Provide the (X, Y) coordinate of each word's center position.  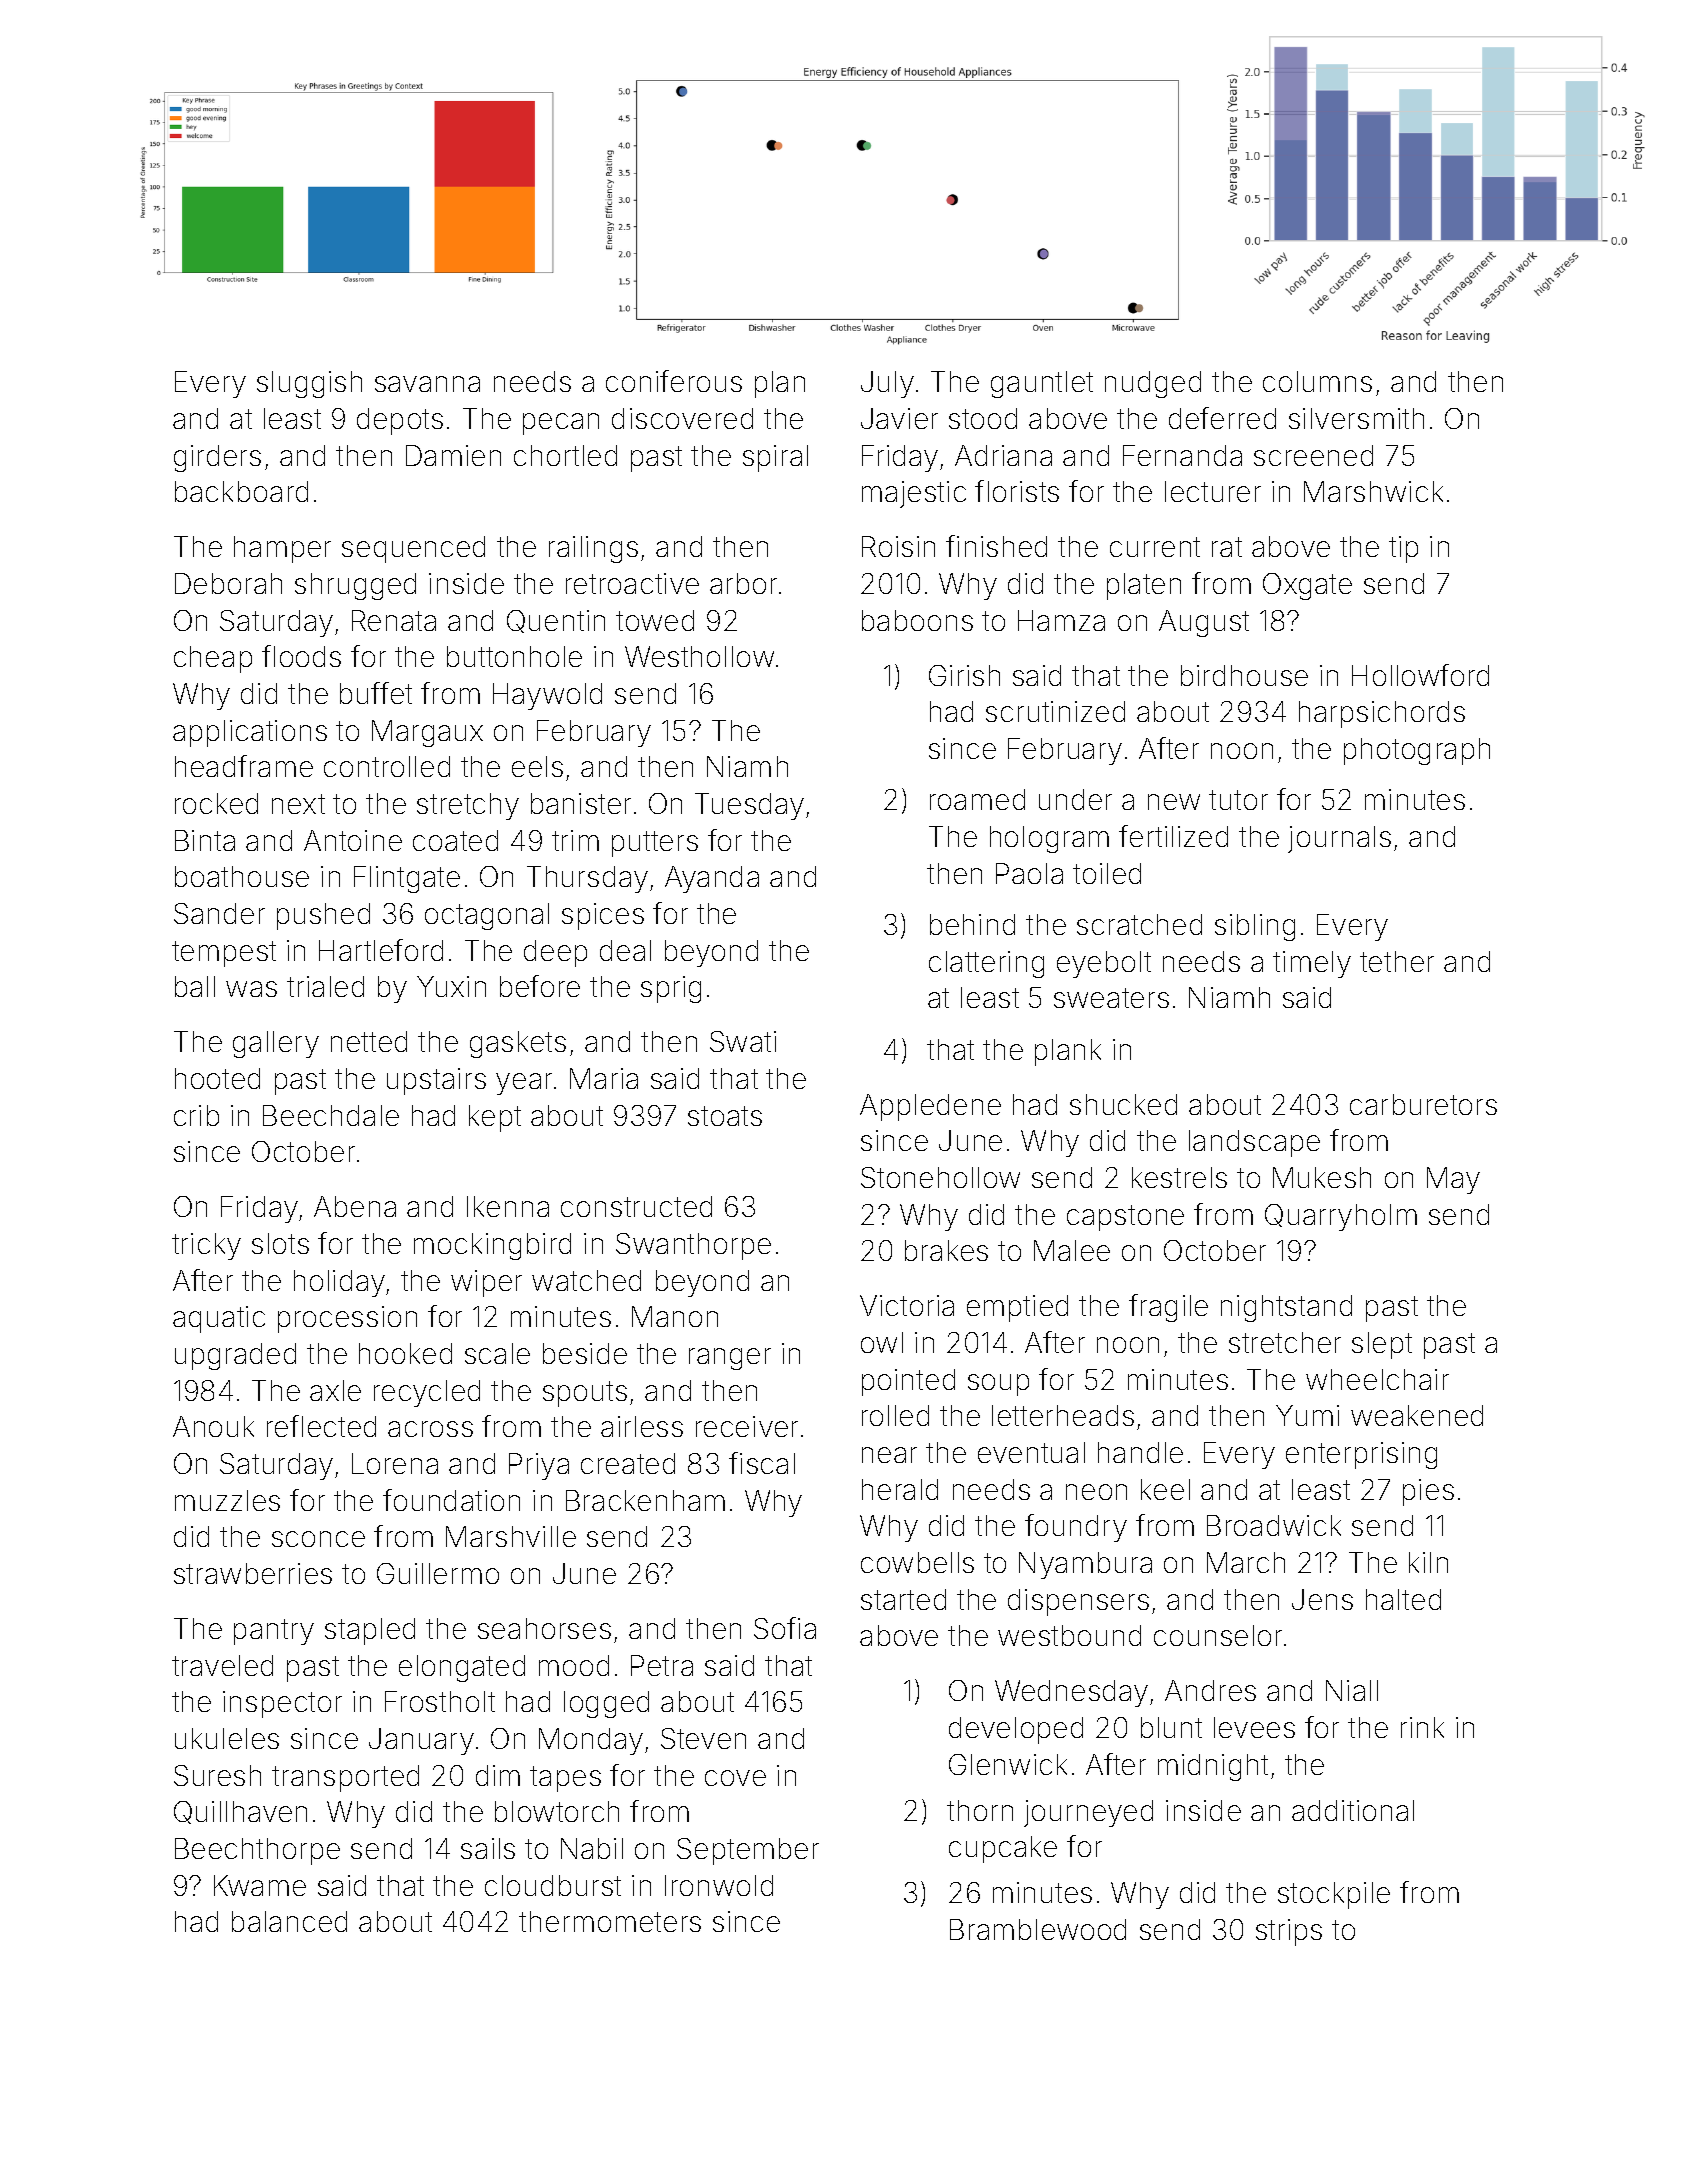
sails (488, 1848)
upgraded (235, 1356)
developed (1016, 1730)
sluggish (309, 384)
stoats (725, 1116)
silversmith (1356, 418)
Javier (899, 418)
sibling (1255, 927)
